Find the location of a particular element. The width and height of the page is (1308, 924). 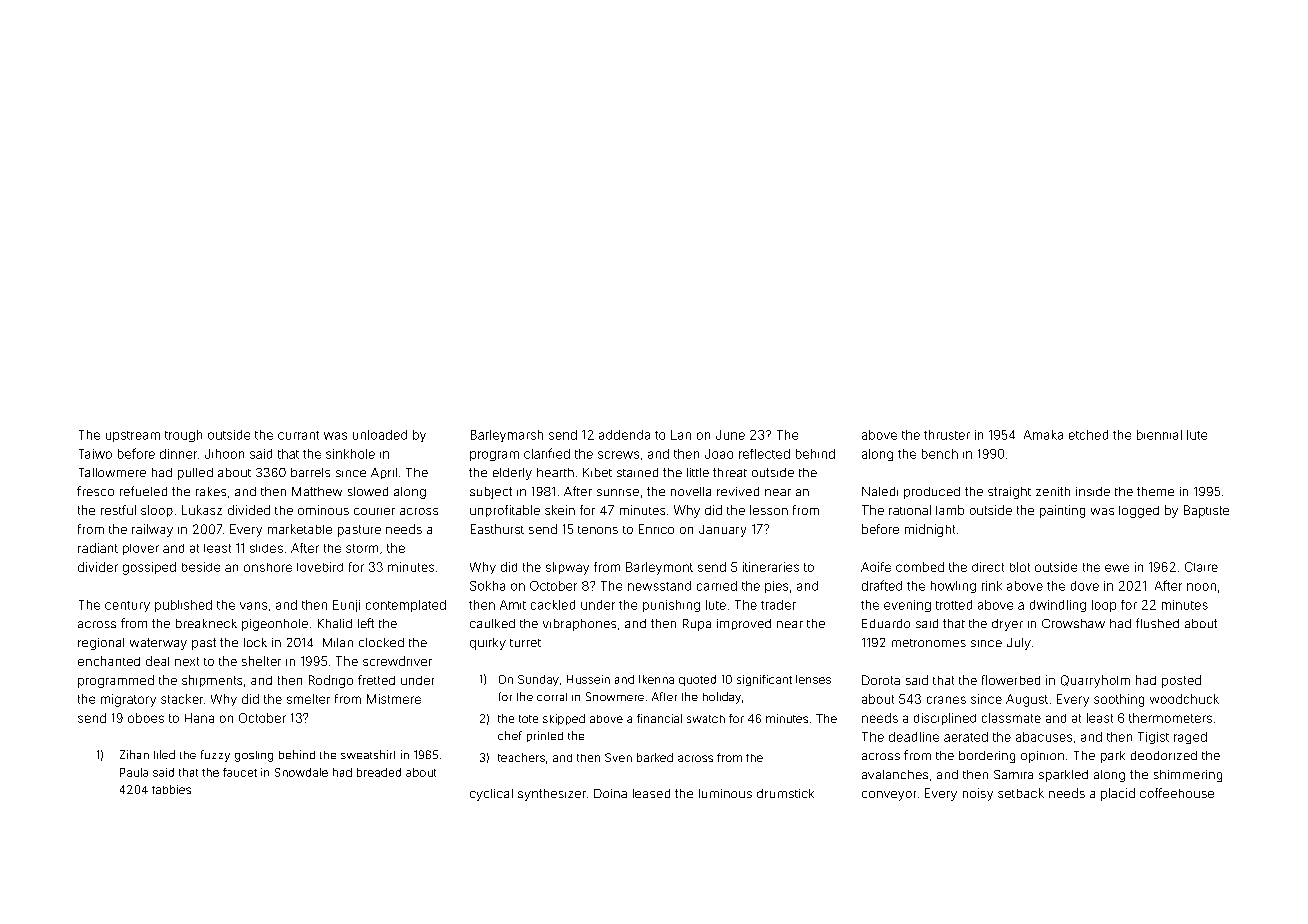

cackled is located at coordinates (553, 605).
